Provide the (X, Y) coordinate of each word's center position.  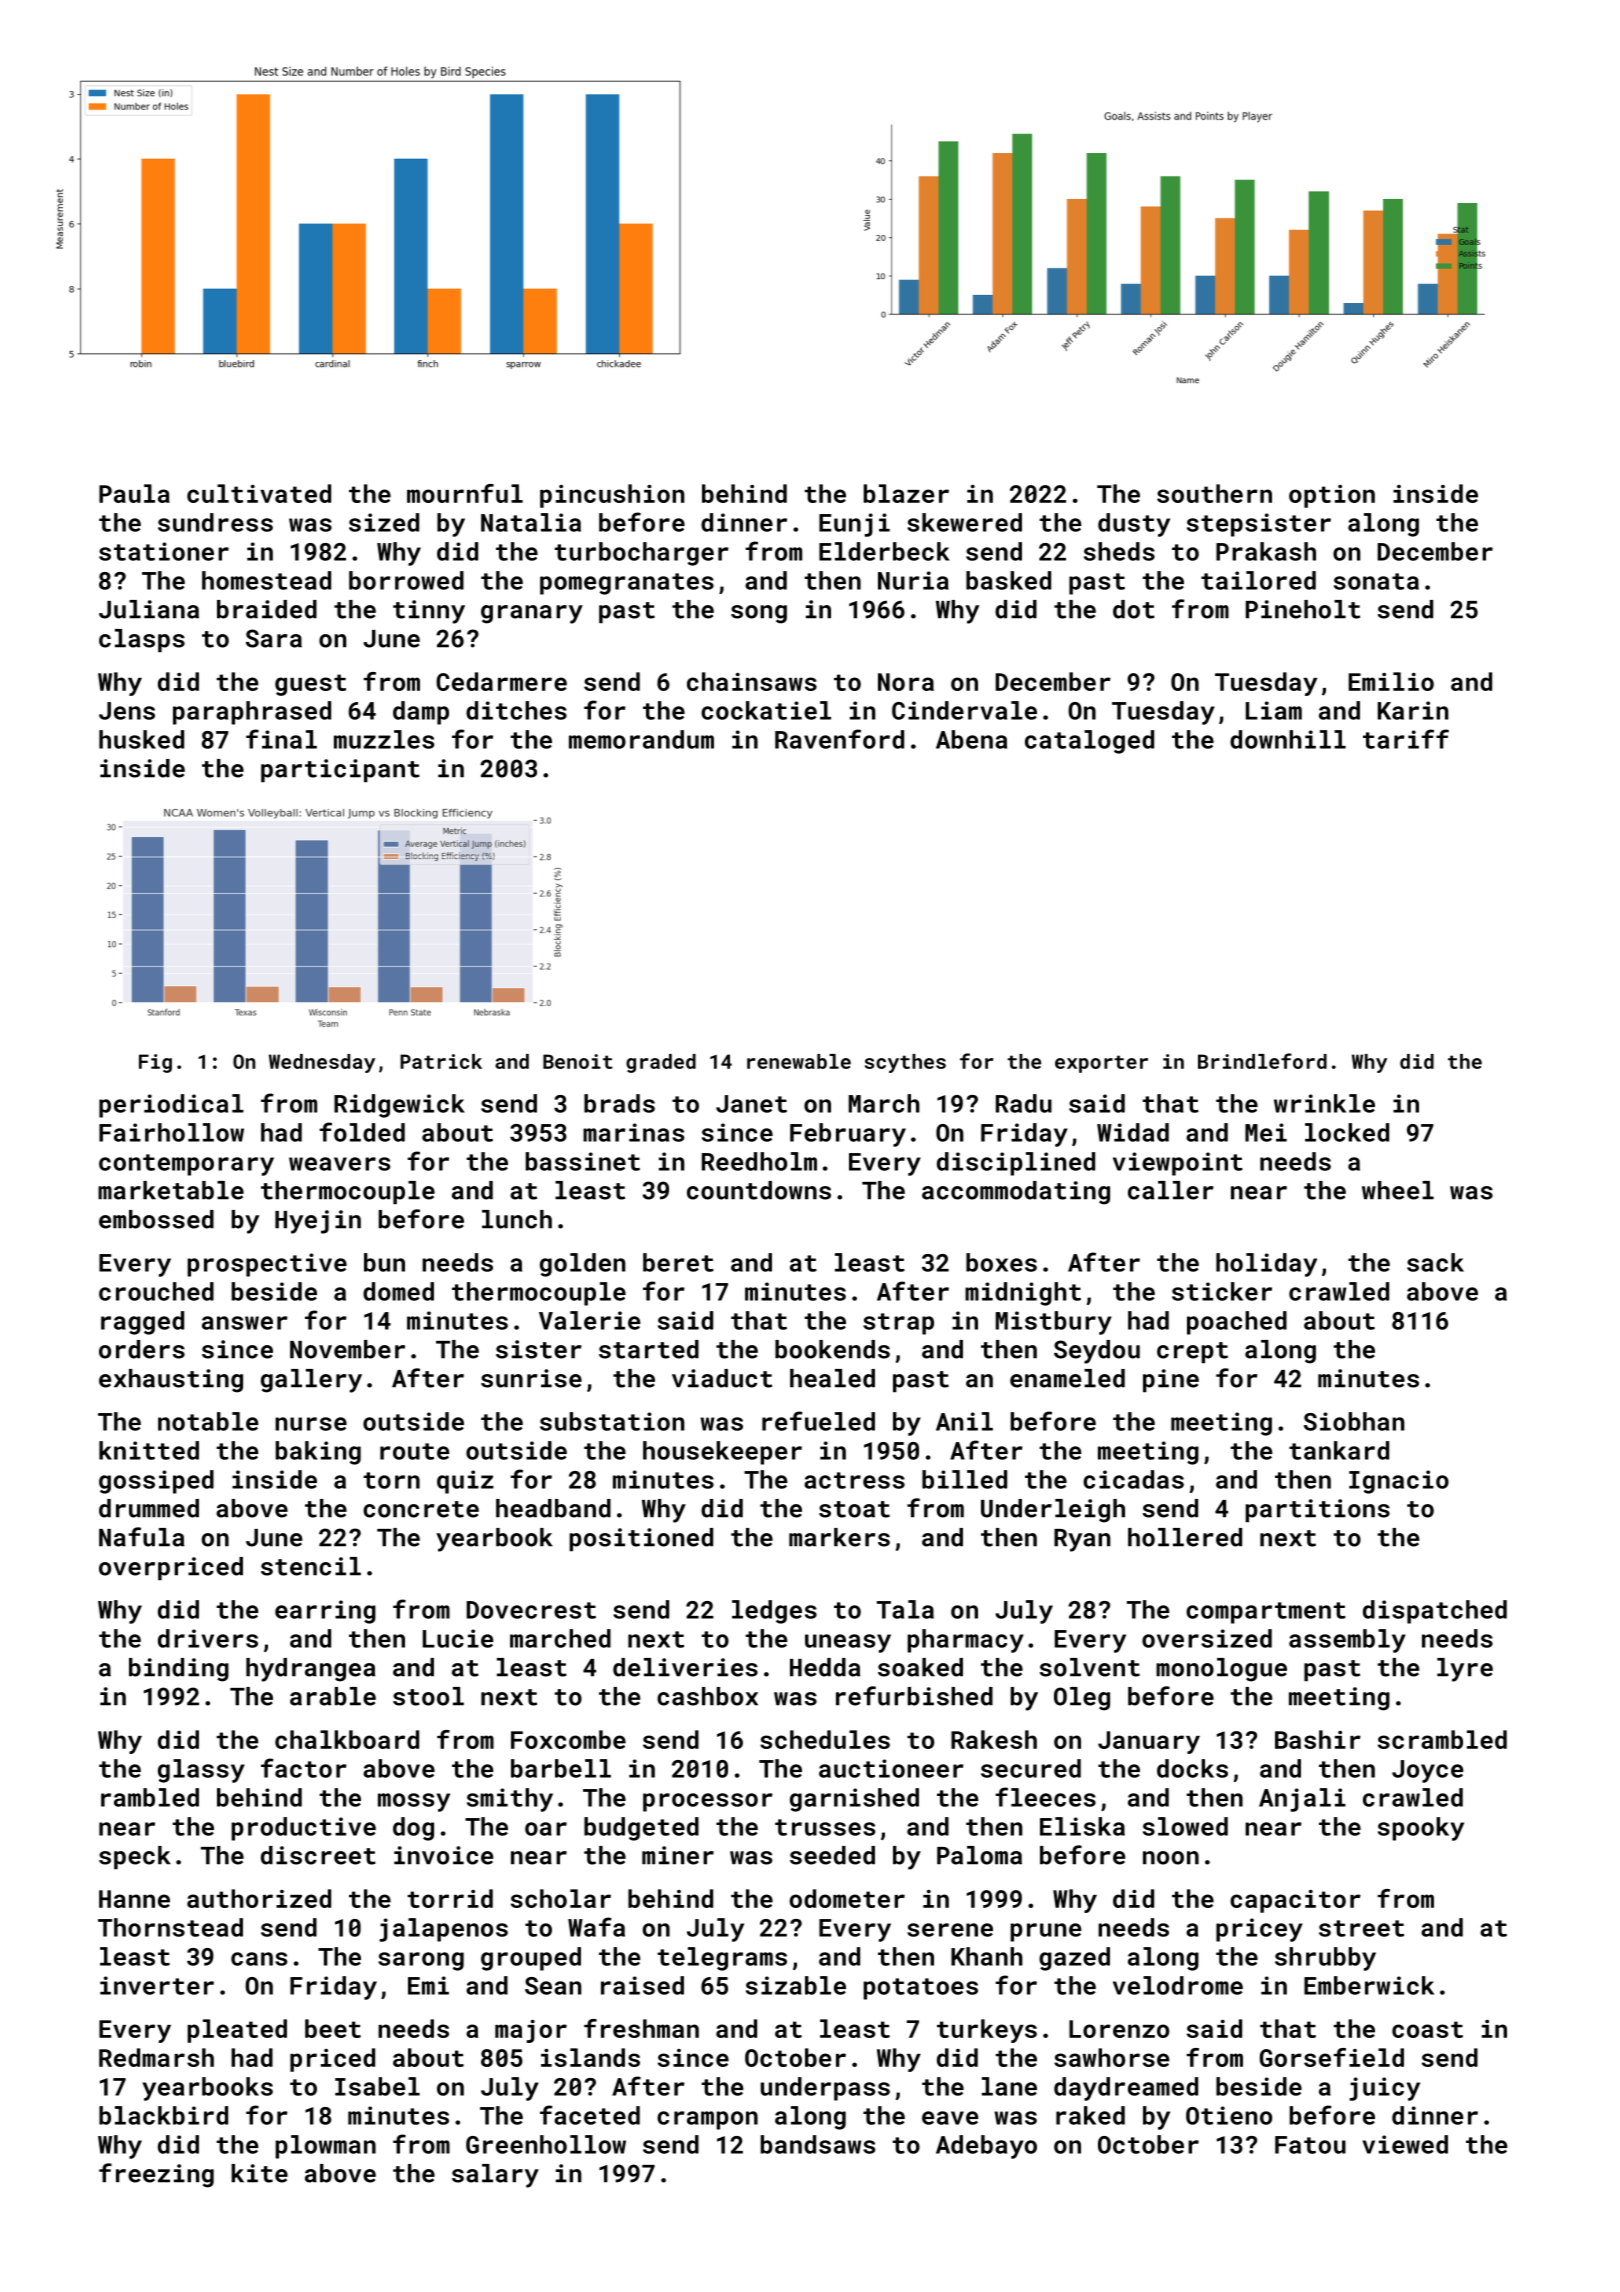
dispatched (1435, 1612)
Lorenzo (1119, 2029)
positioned (641, 1539)
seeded (832, 1855)
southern (1214, 493)
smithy (510, 1800)
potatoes (920, 1989)
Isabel (377, 2086)
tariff (1406, 739)
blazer (906, 493)
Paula (134, 493)
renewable (799, 1061)
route (414, 1451)
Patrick (441, 1061)
